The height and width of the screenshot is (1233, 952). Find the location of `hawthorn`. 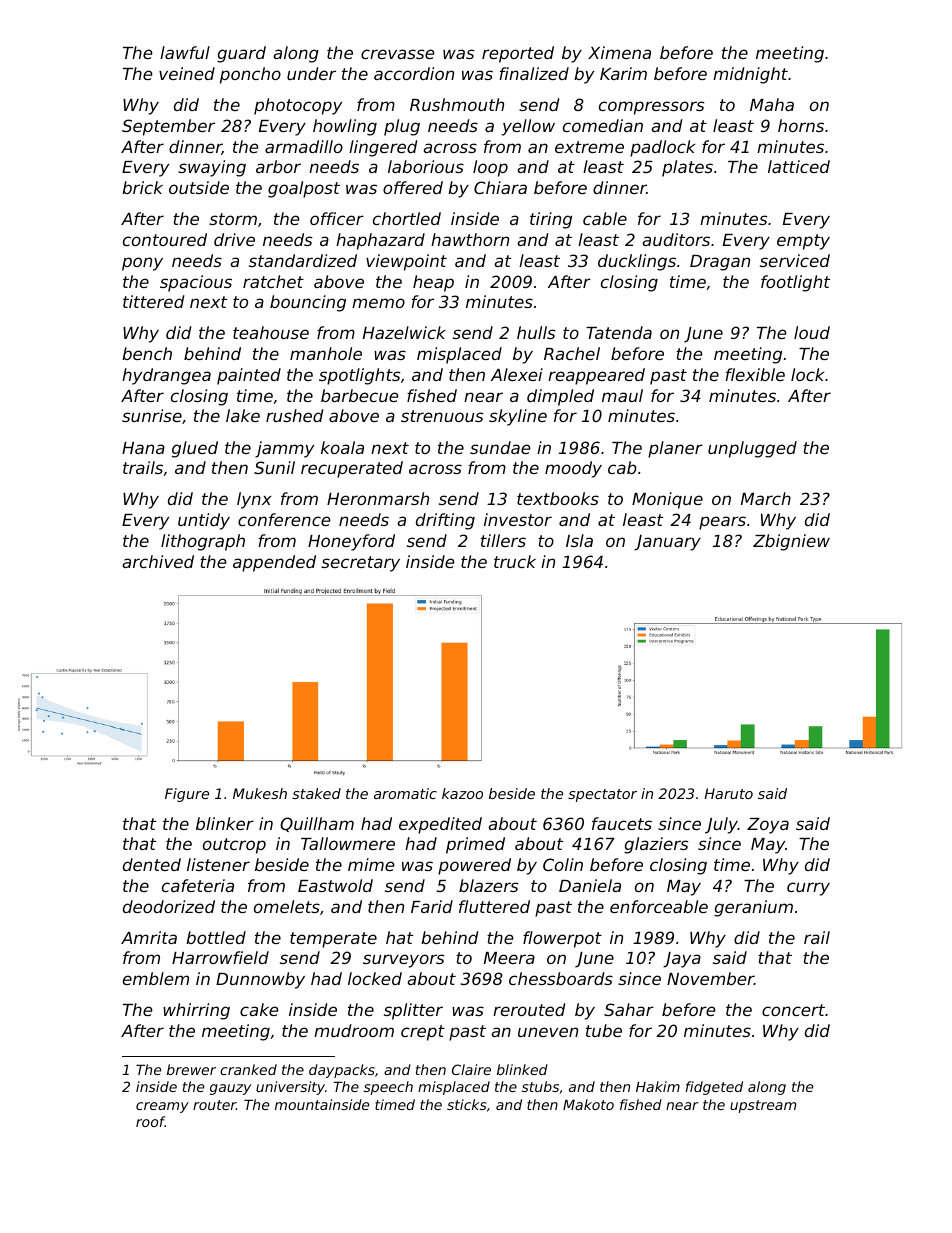

hawthorn is located at coordinates (470, 239).
